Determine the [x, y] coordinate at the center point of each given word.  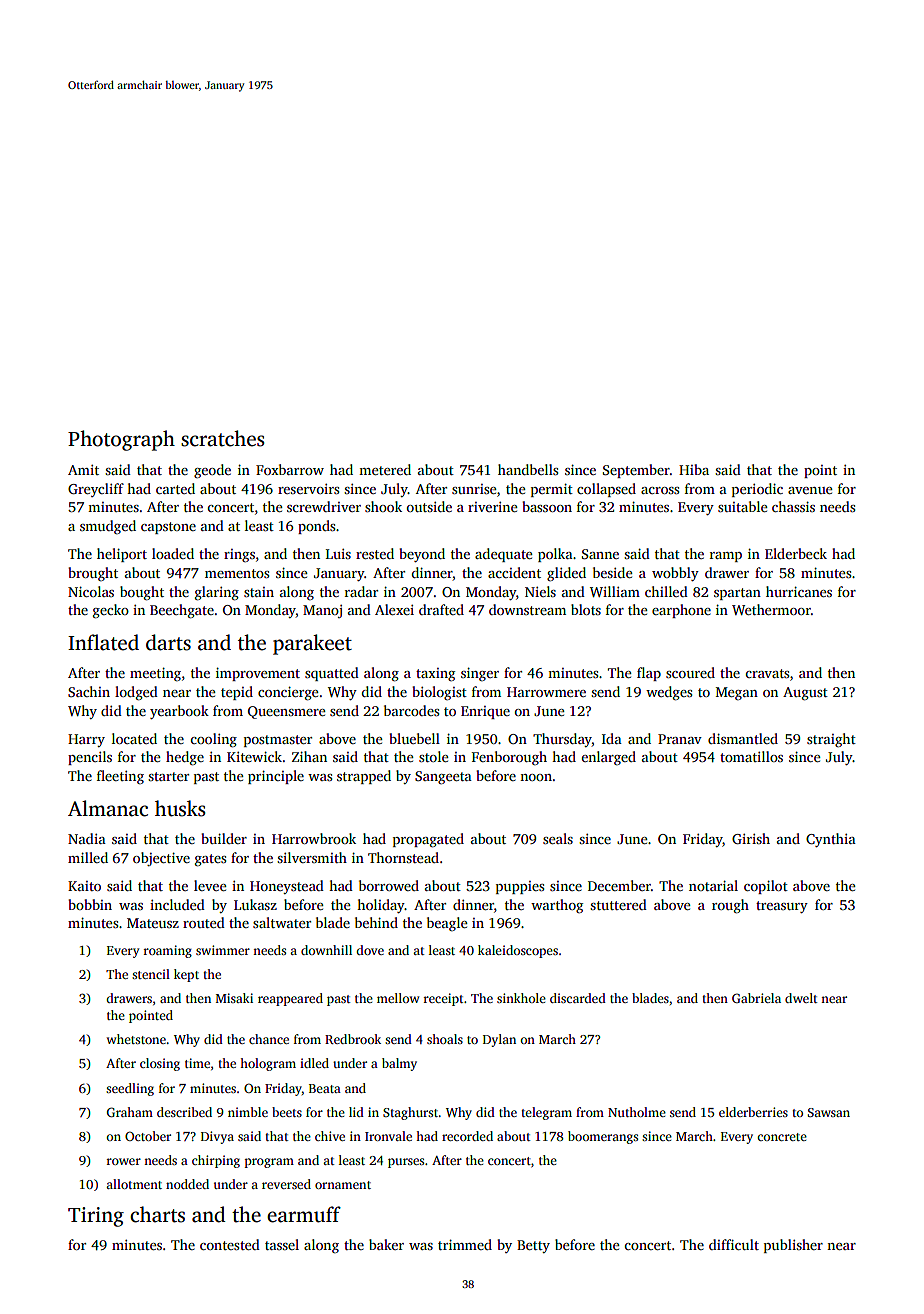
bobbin [90, 904]
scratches [223, 438]
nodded [187, 1184]
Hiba [694, 469]
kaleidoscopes [518, 951]
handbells [528, 469]
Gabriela [756, 998]
